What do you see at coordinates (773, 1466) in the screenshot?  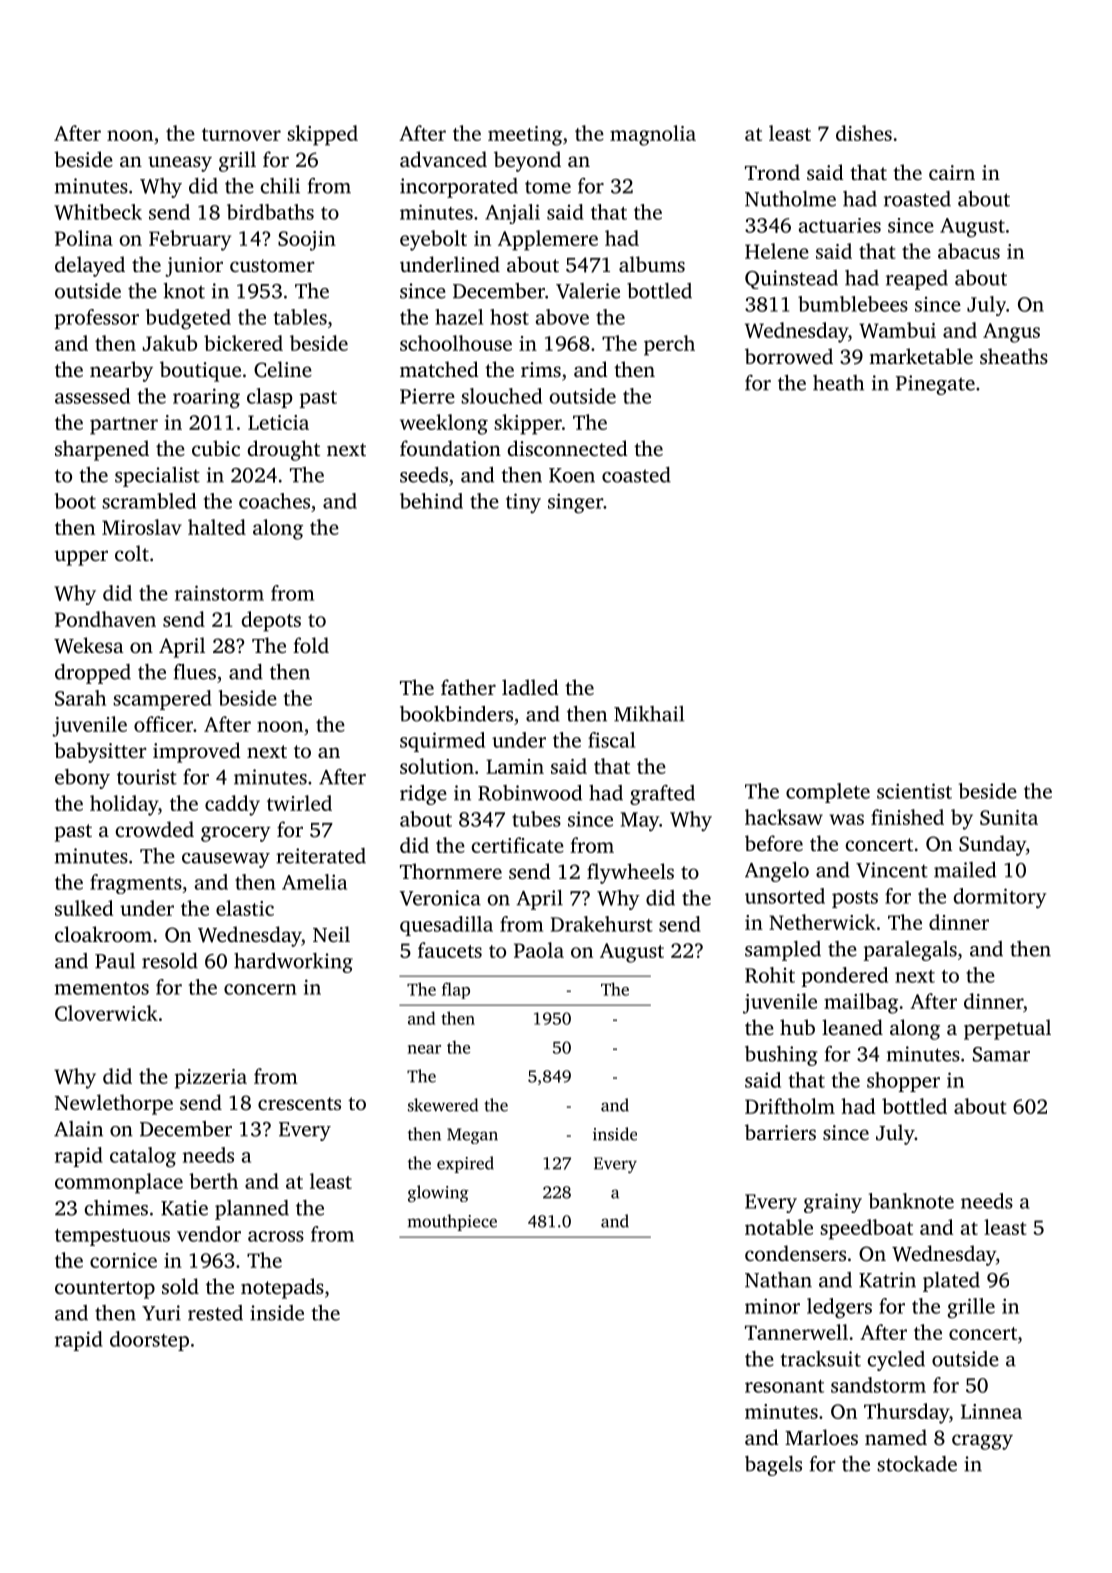 I see `bagels` at bounding box center [773, 1466].
